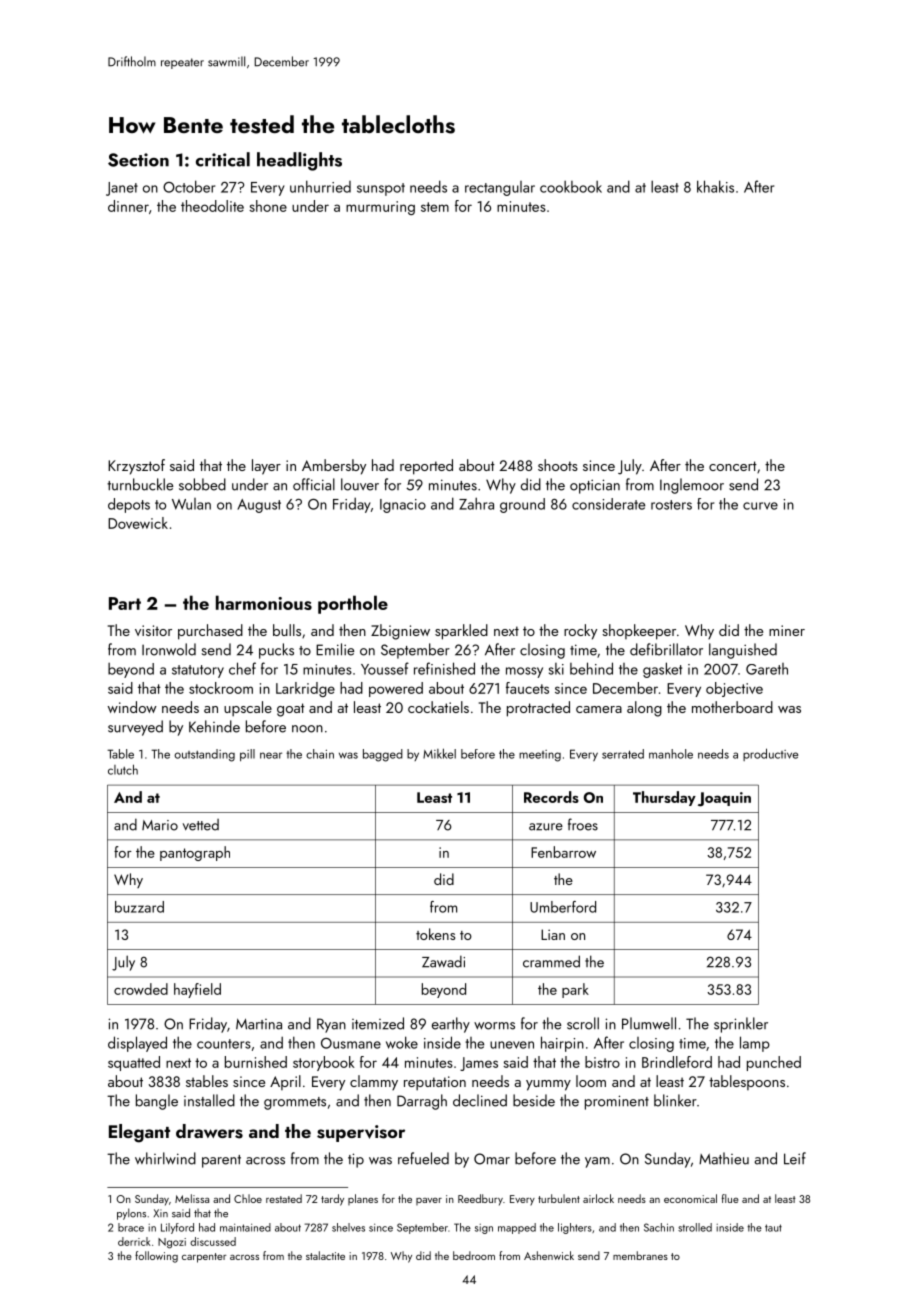  I want to click on restated, so click(284, 1198).
